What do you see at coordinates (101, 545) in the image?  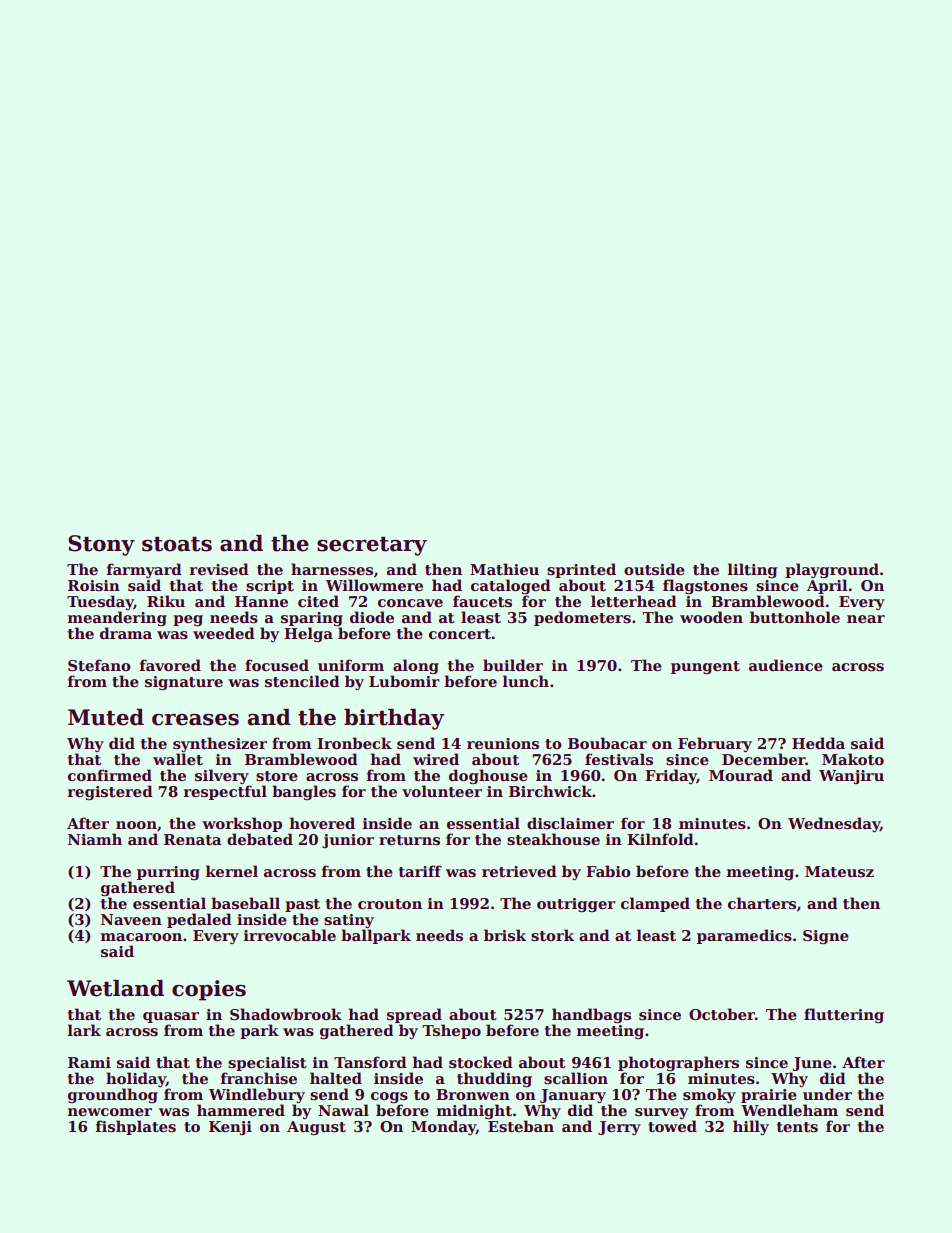 I see `Stony` at bounding box center [101, 545].
